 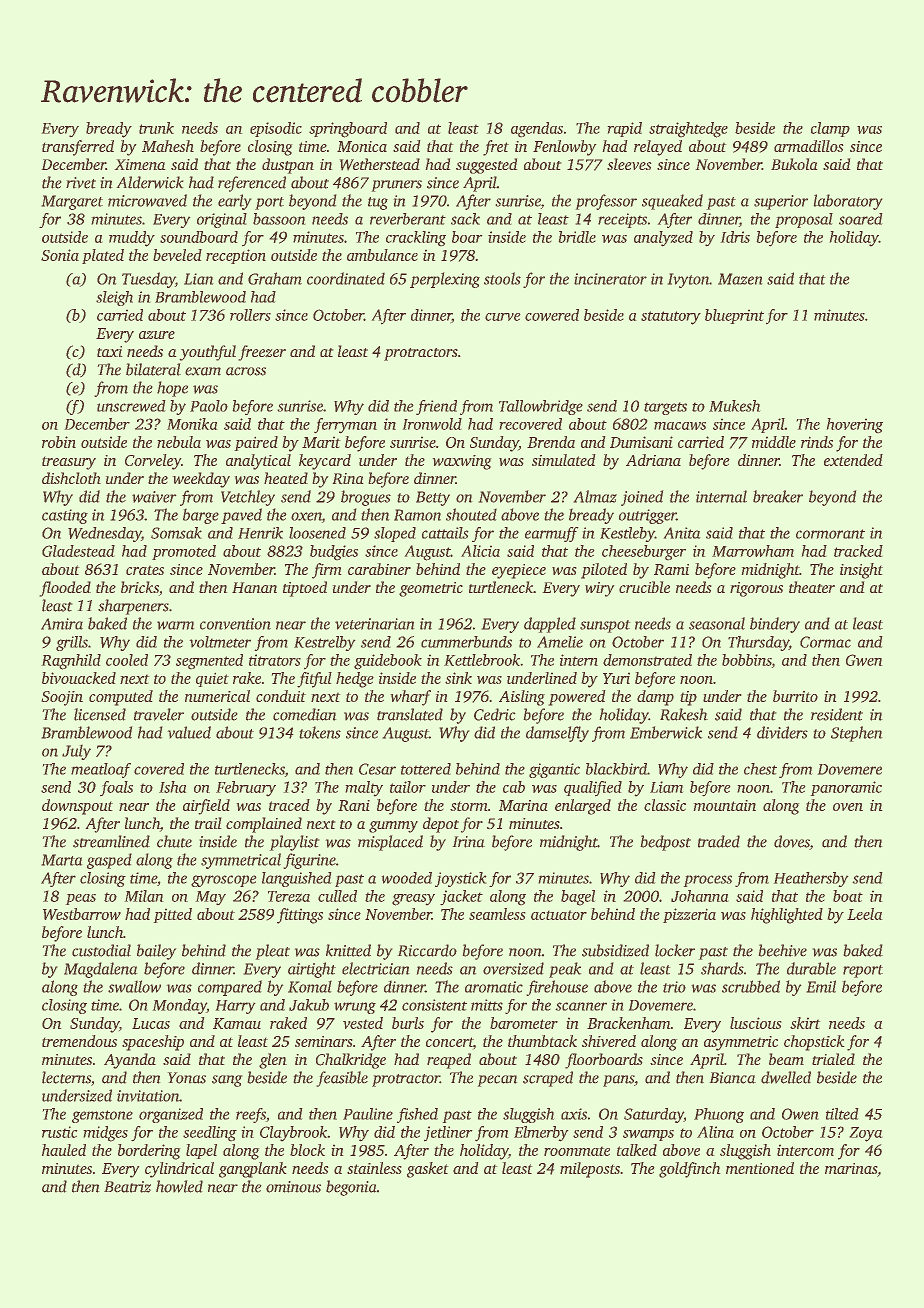 I want to click on Cormac, so click(x=825, y=642).
